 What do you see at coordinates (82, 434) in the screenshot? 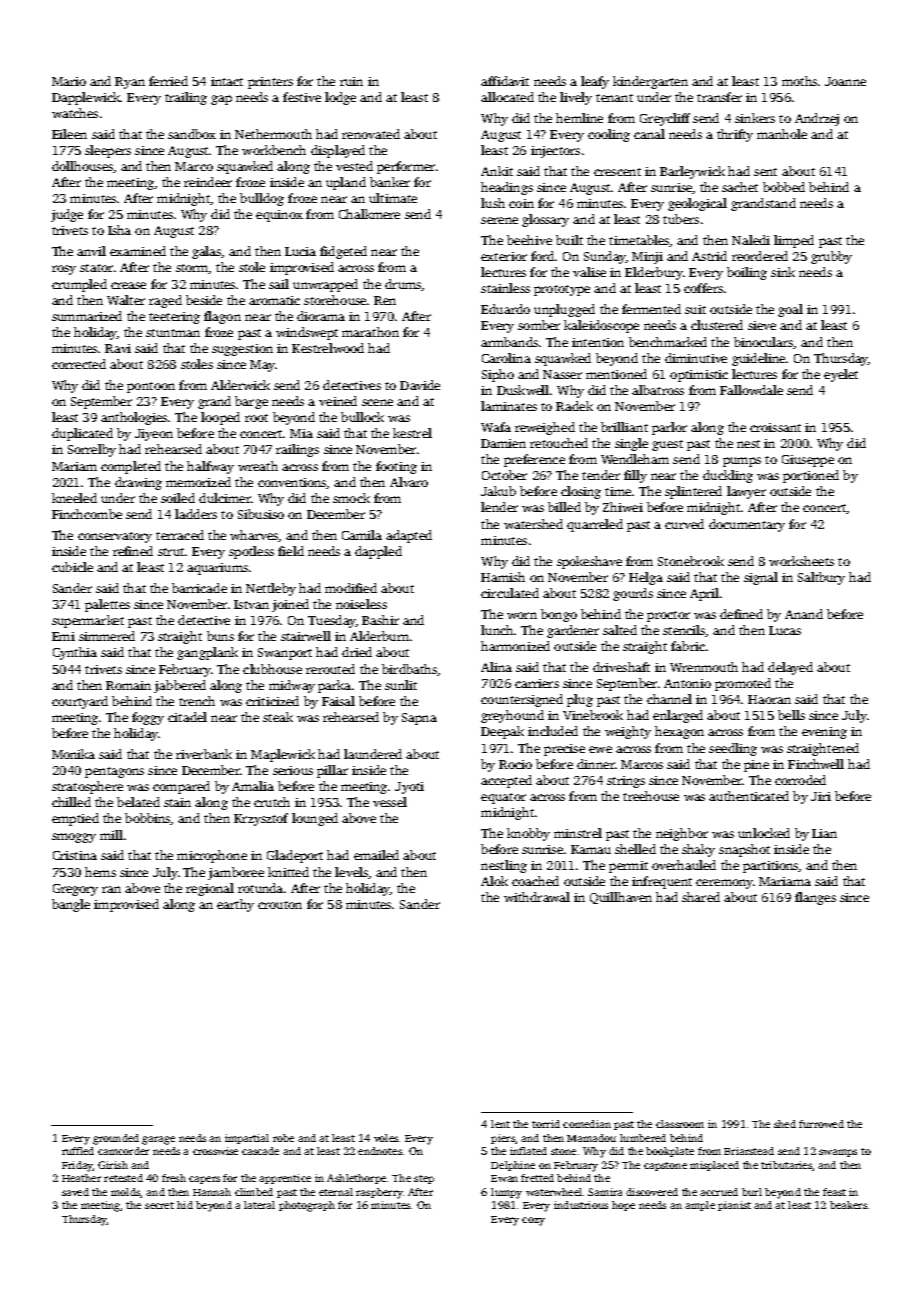
I see `duplicated` at bounding box center [82, 434].
